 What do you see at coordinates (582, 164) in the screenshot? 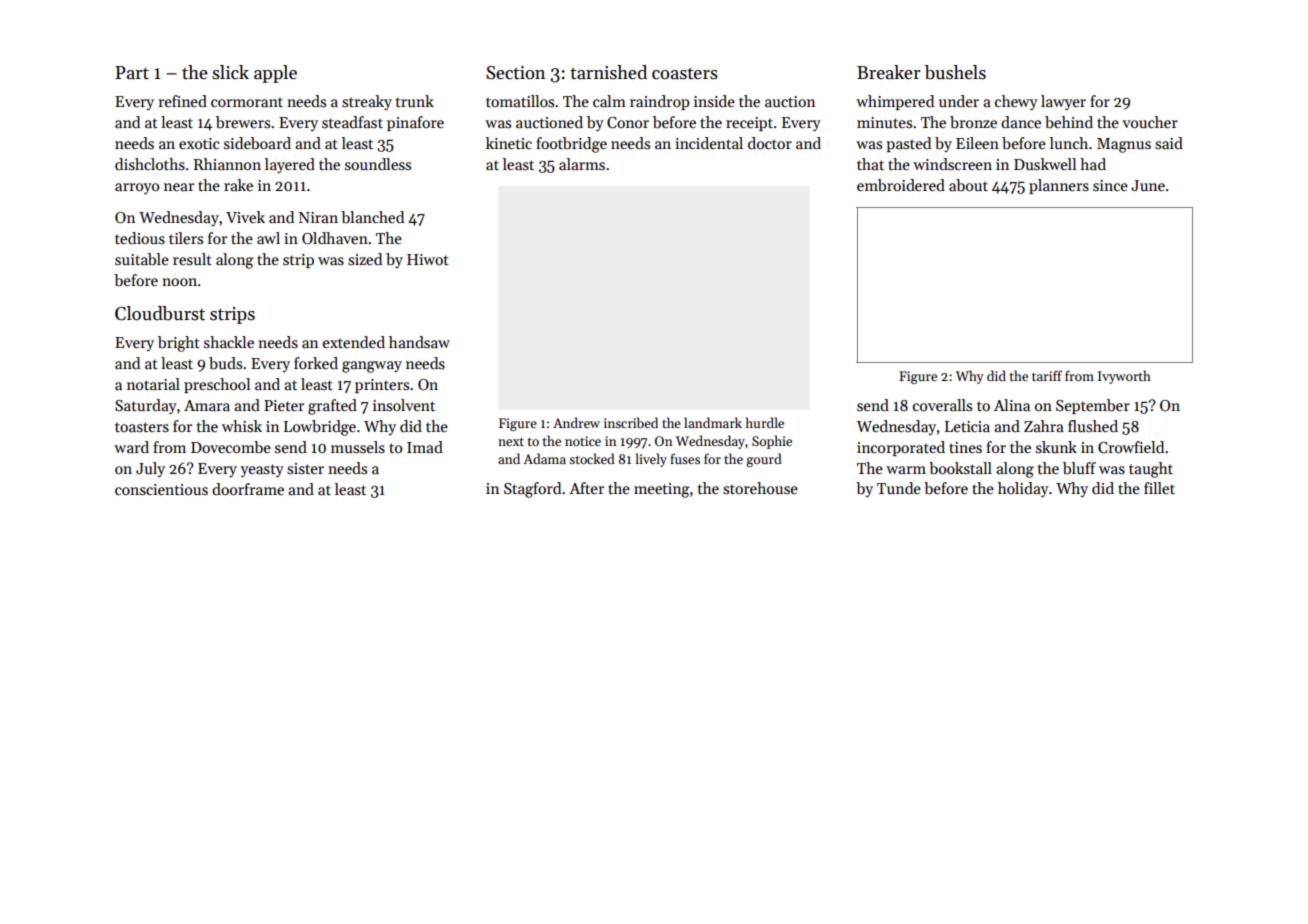
I see `alarms` at bounding box center [582, 164].
